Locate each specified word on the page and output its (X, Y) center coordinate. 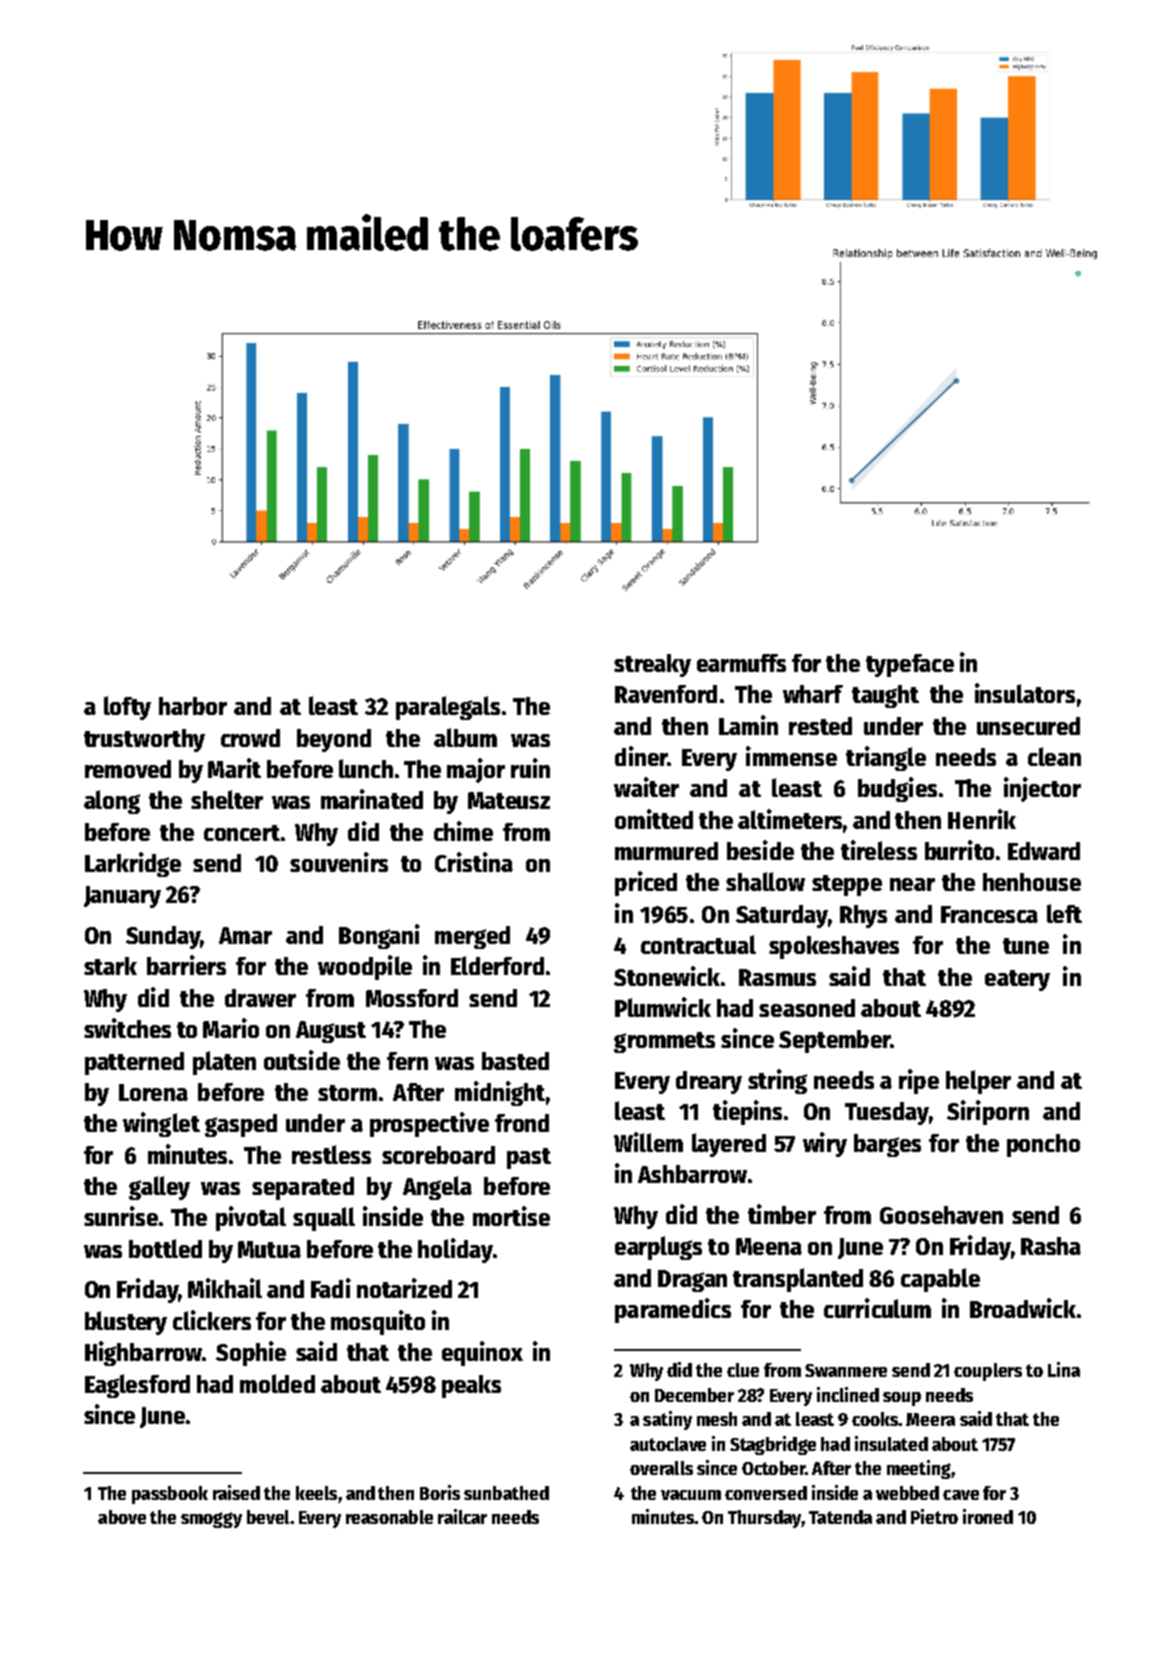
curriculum (877, 1308)
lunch (366, 768)
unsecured (1028, 726)
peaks (471, 1386)
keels (316, 1493)
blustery (126, 1323)
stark (110, 966)
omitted (654, 819)
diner (641, 756)
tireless (879, 850)
